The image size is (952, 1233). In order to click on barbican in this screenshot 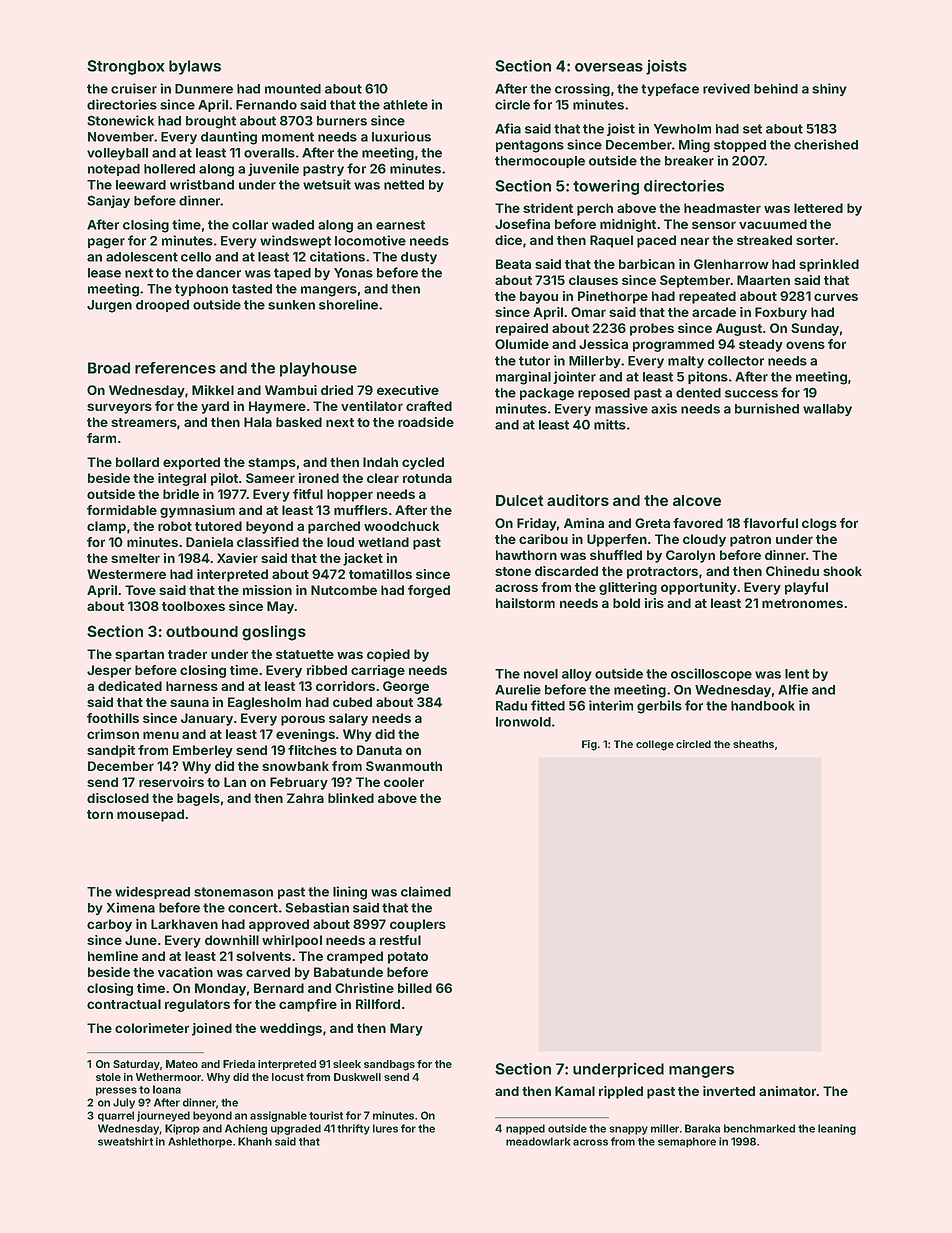, I will do `click(647, 264)`.
